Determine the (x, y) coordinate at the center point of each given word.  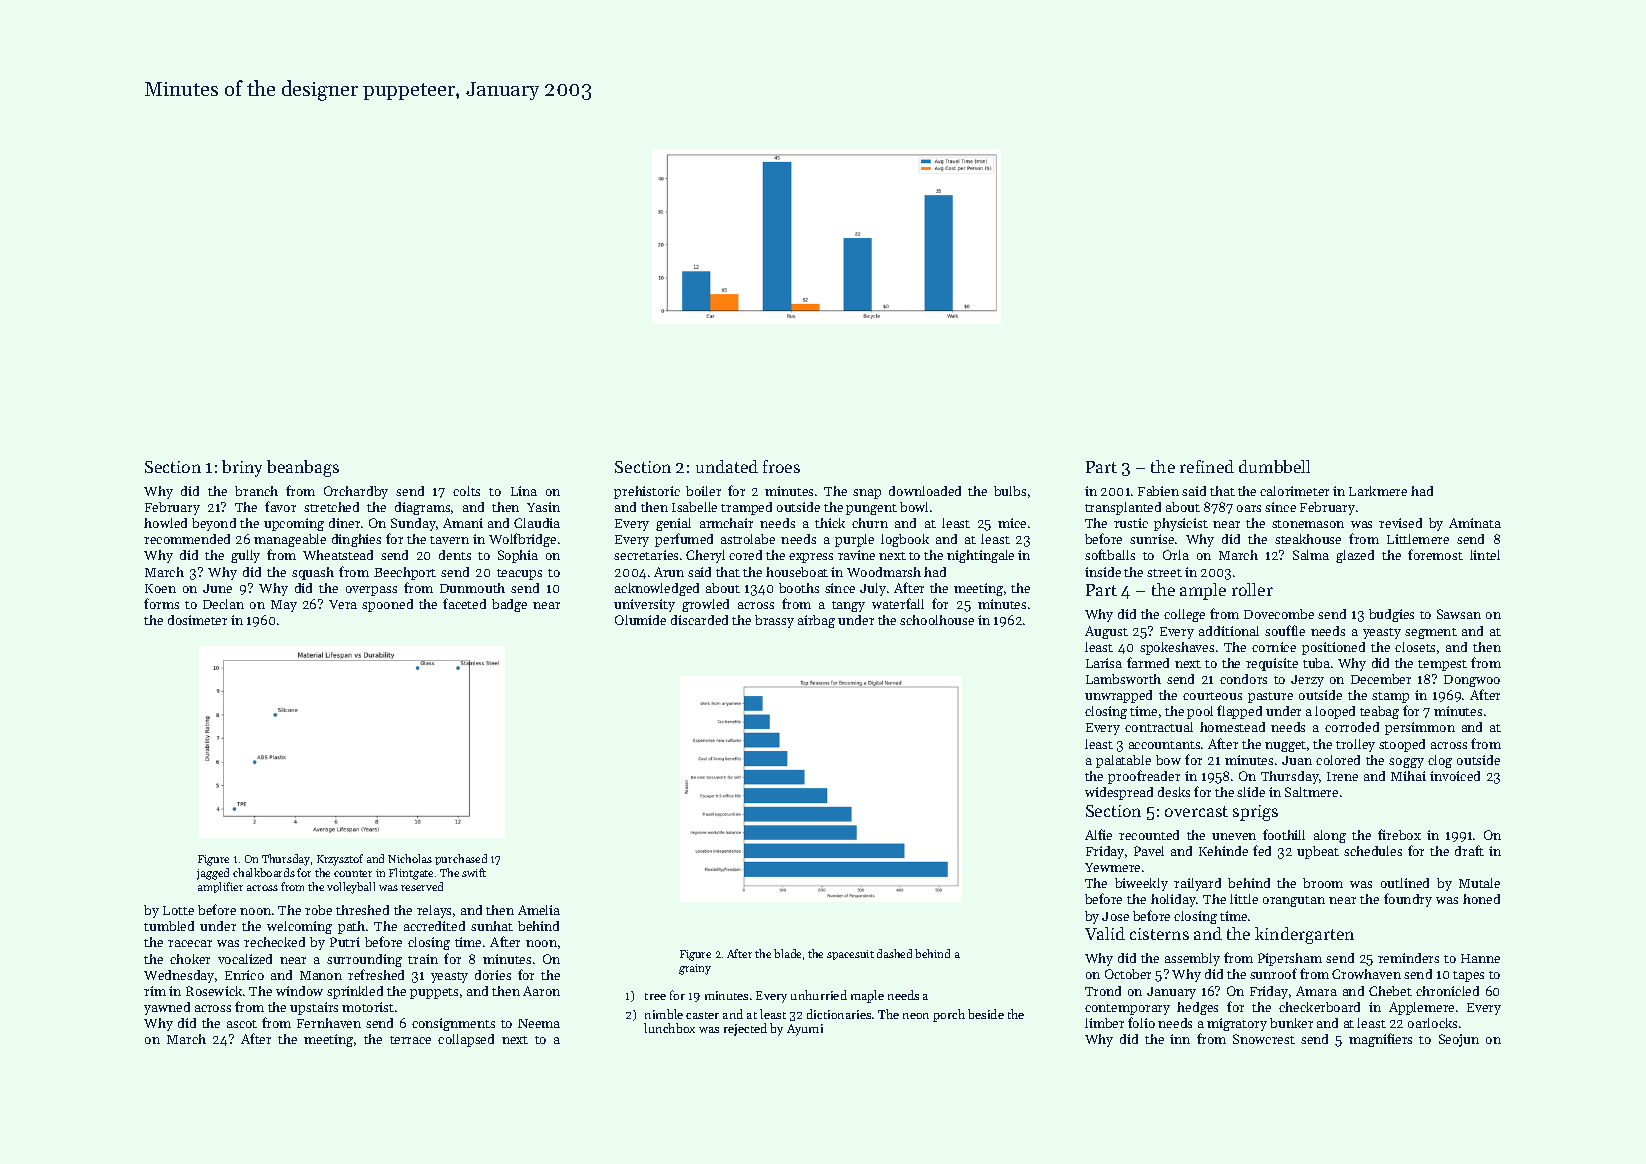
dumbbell (1274, 466)
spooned (387, 605)
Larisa (1104, 663)
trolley (1355, 745)
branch (256, 491)
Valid (1105, 933)
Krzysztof (340, 860)
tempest (1442, 665)
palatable (1123, 761)
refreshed (376, 974)
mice (1012, 523)
